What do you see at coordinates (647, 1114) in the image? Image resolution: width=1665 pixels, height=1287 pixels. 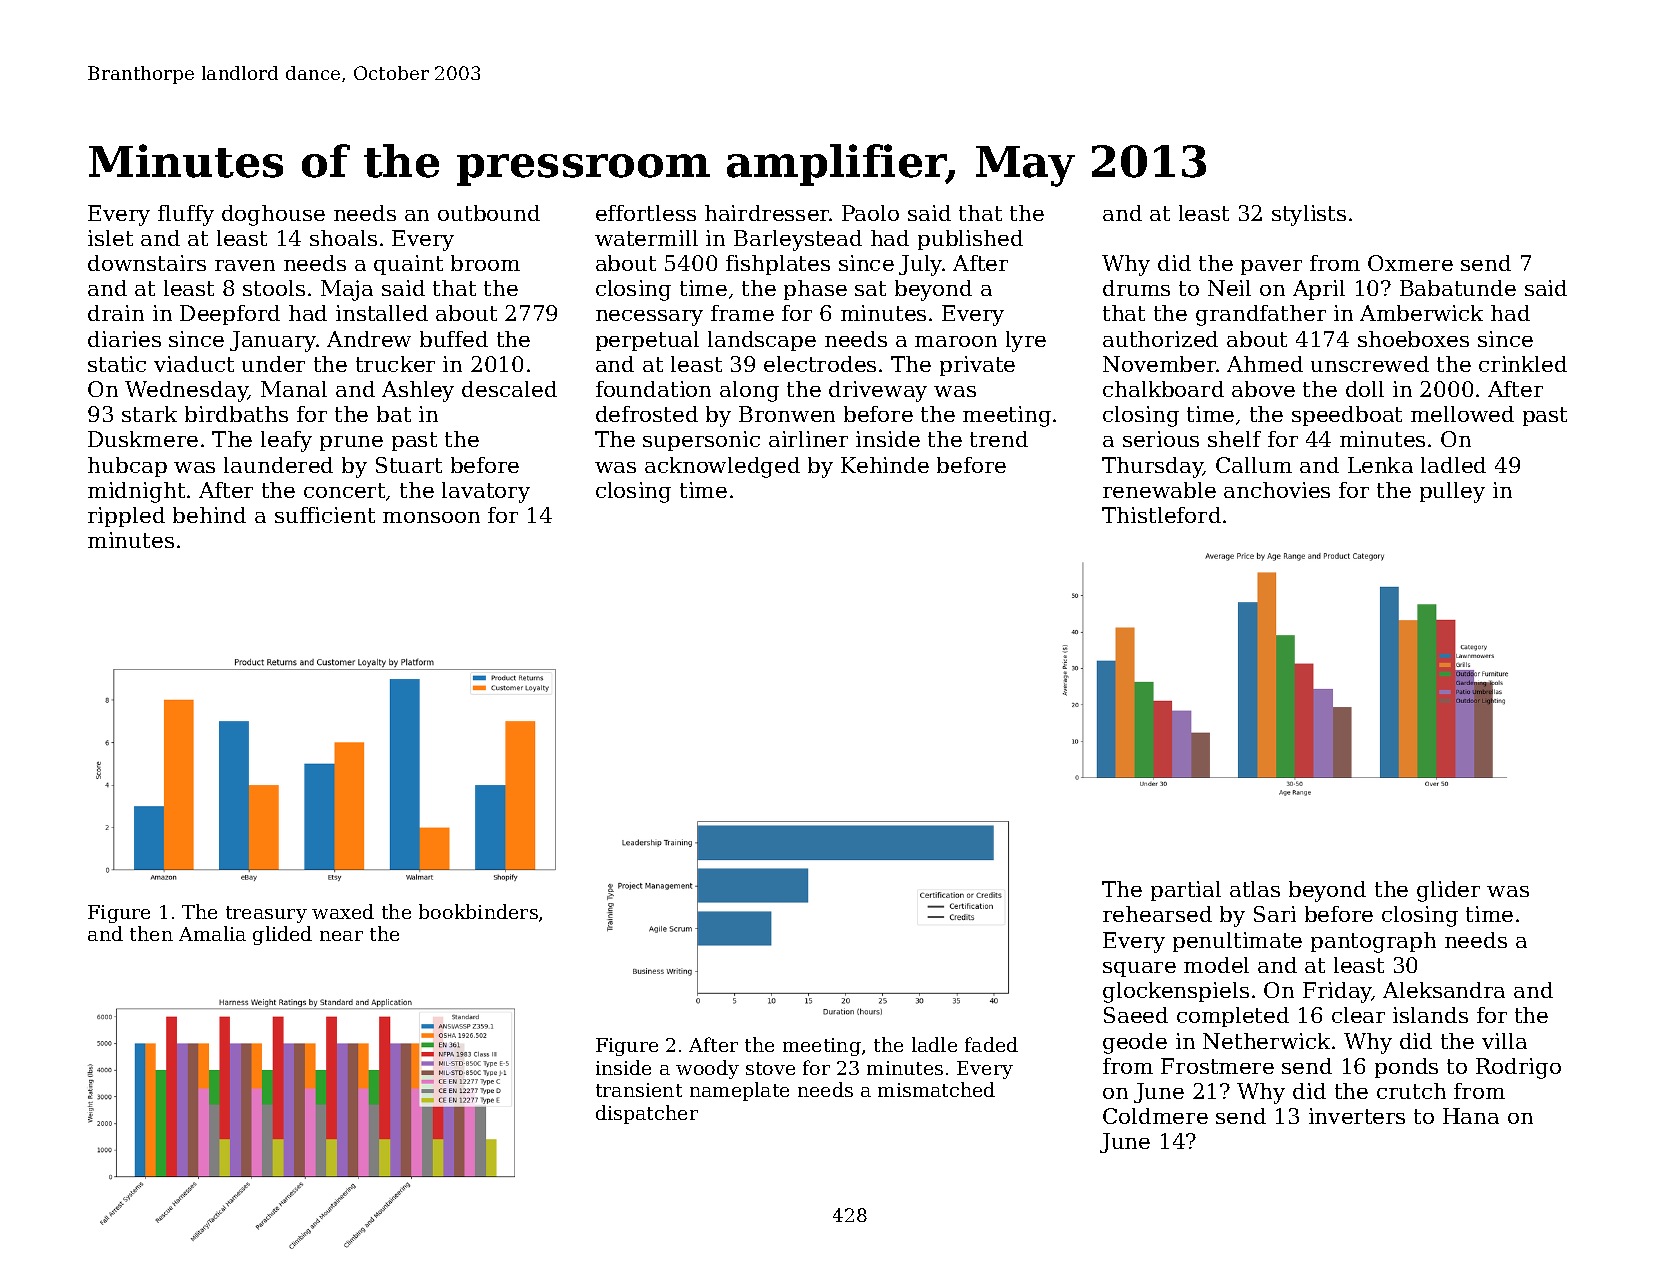 I see `dispatcher` at bounding box center [647, 1114].
